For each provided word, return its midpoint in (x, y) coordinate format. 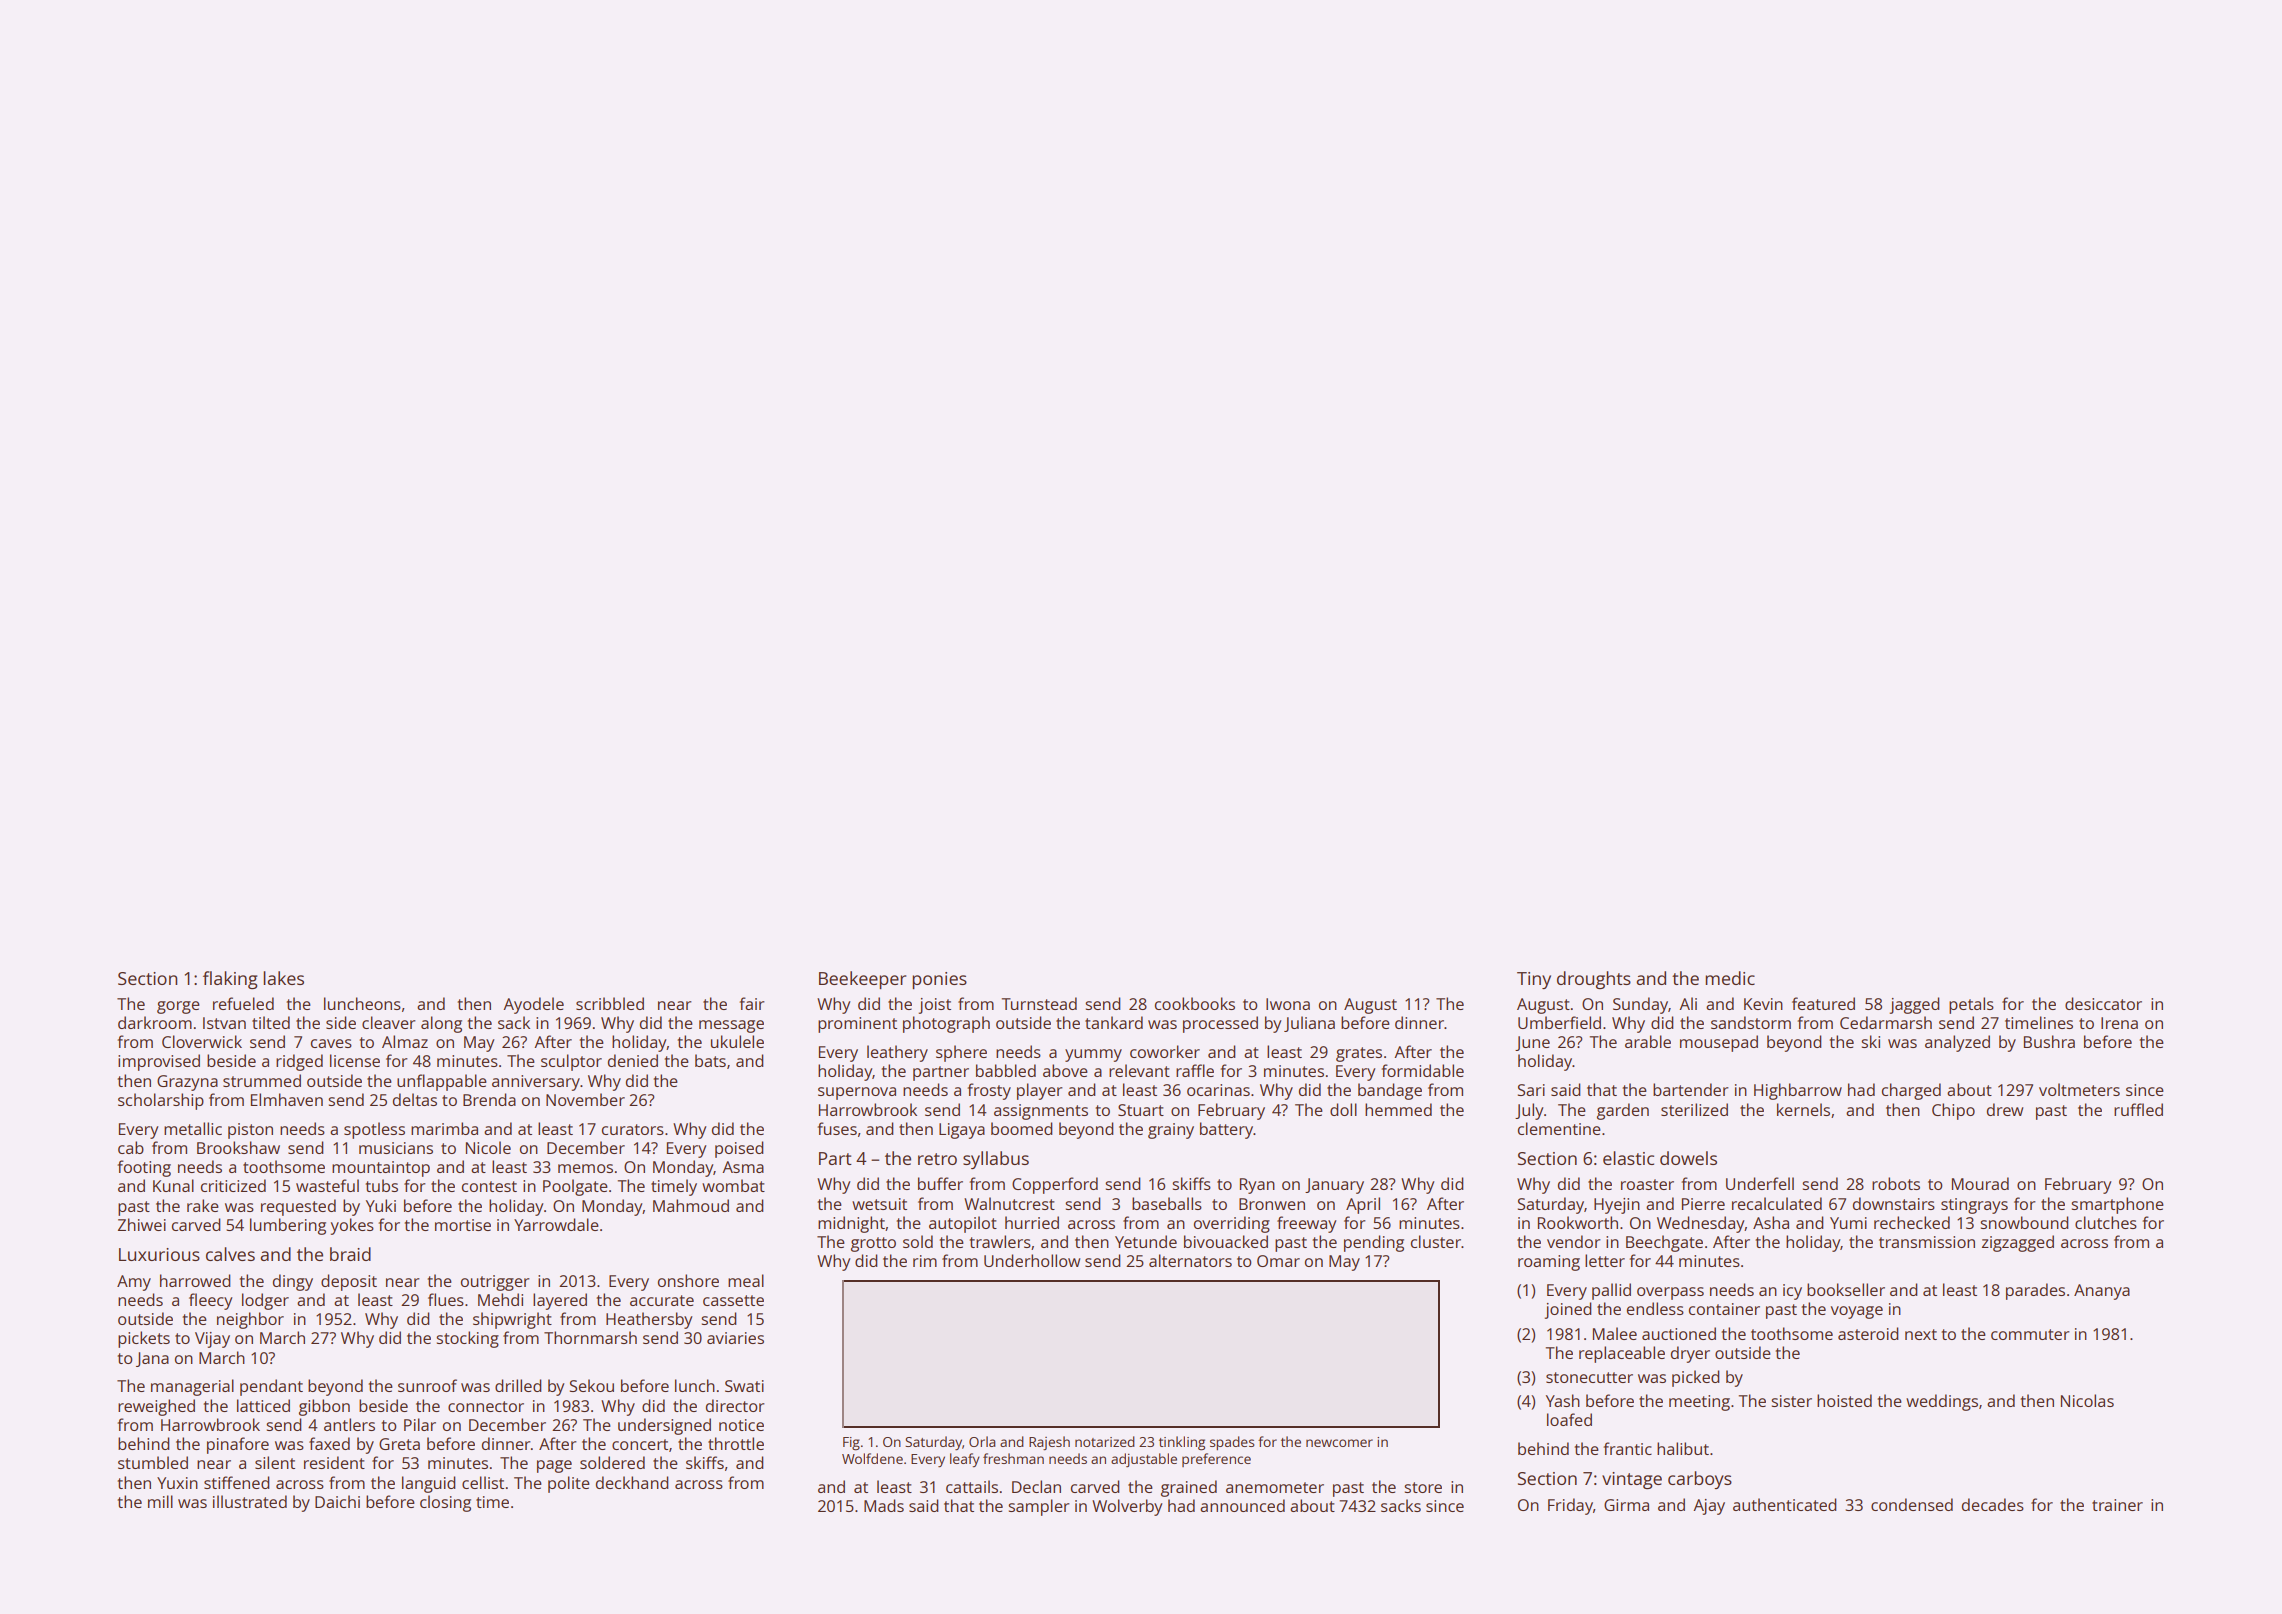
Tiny (1534, 980)
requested (298, 1207)
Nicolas (2087, 1400)
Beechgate (1664, 1243)
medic (1730, 978)
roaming (1549, 1263)
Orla (982, 1441)
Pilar (420, 1424)
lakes (283, 978)
